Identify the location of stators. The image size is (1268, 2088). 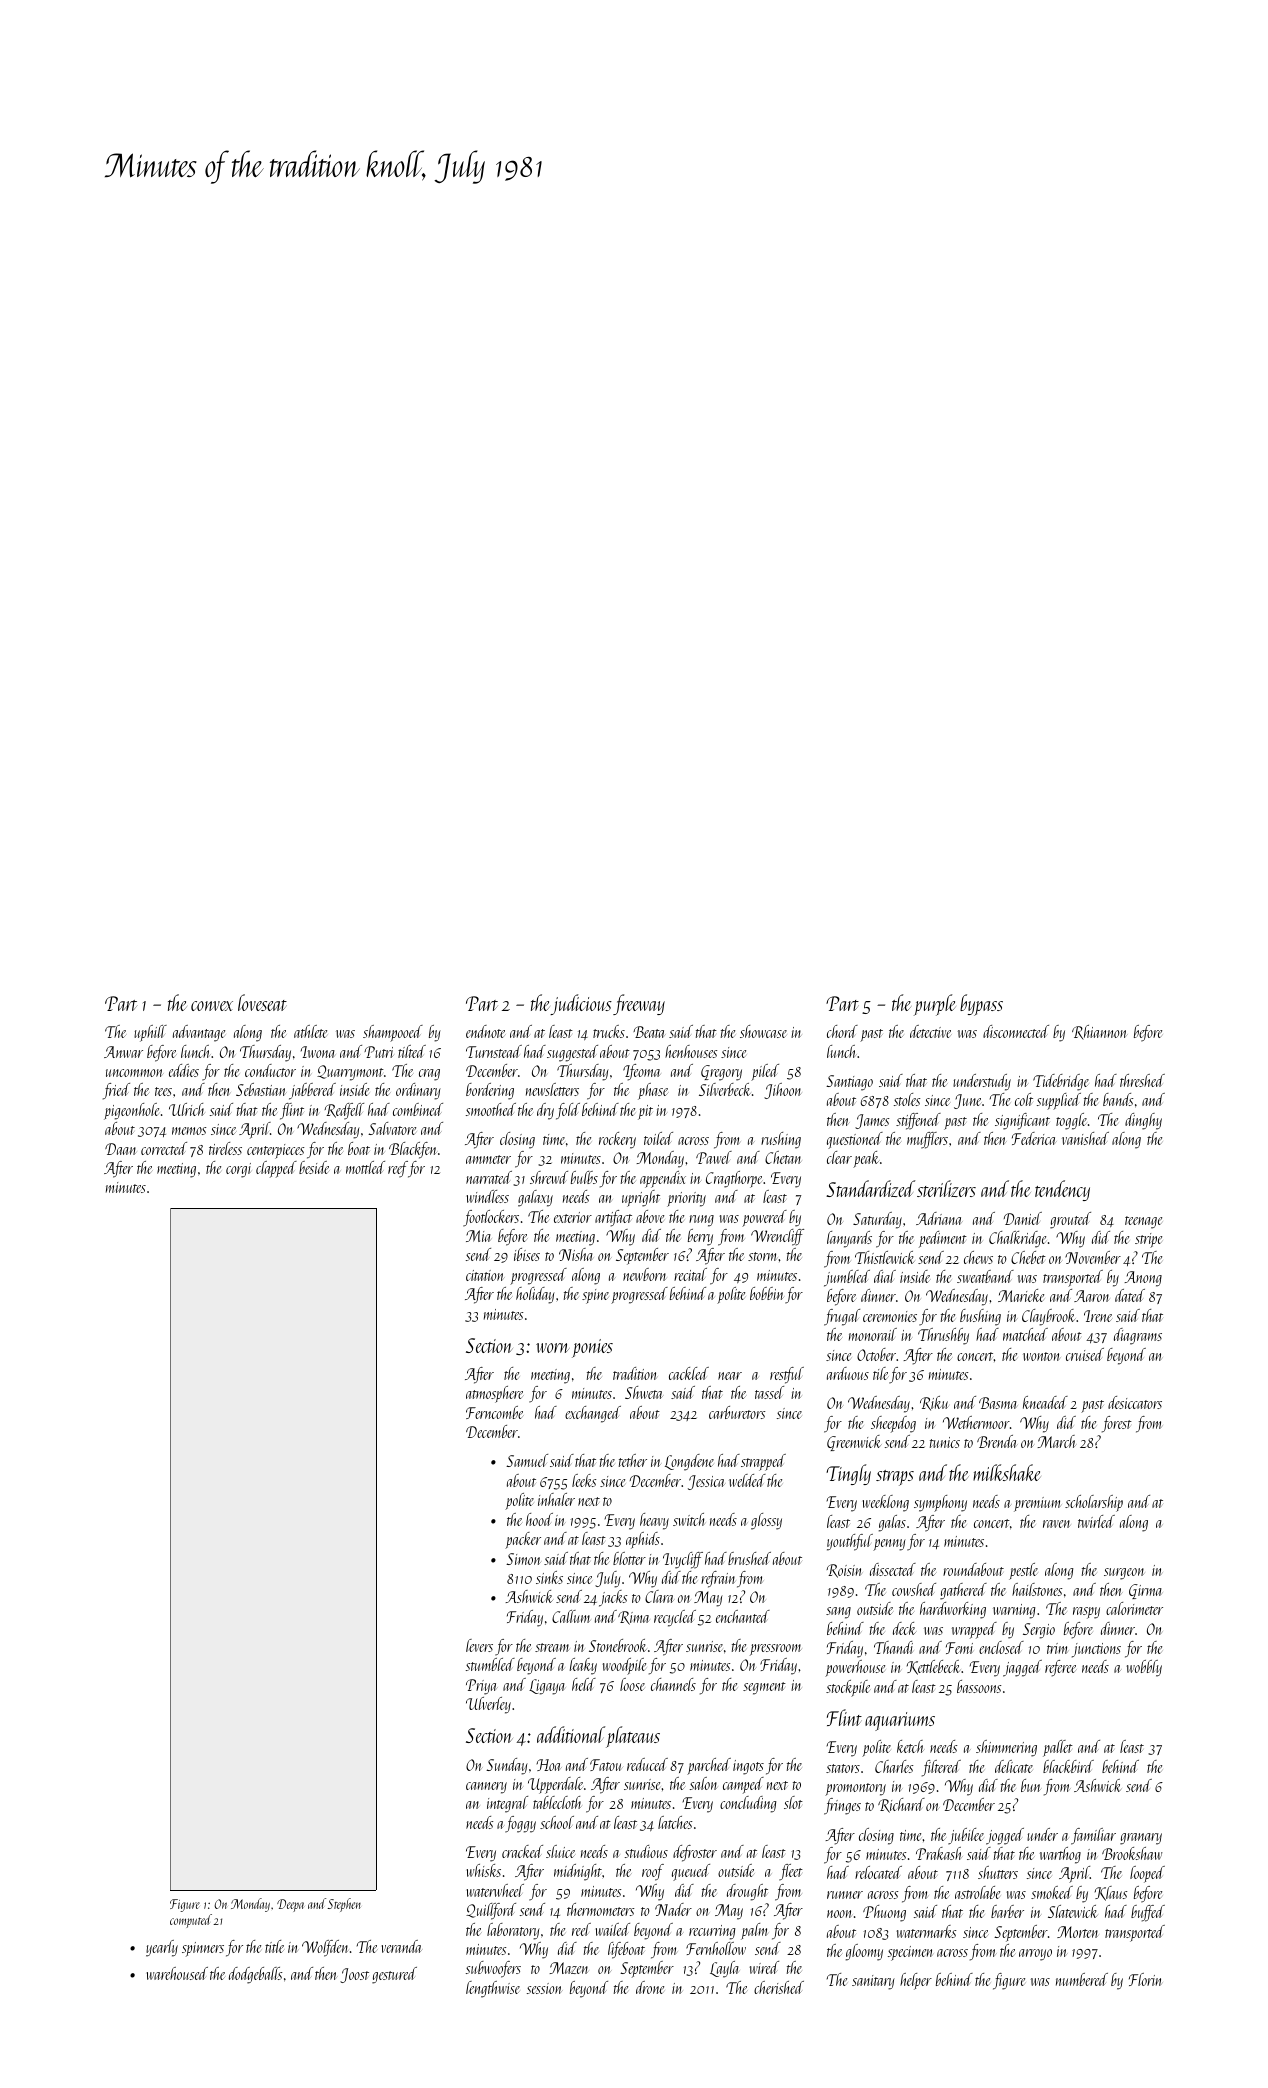
(843, 1768).
